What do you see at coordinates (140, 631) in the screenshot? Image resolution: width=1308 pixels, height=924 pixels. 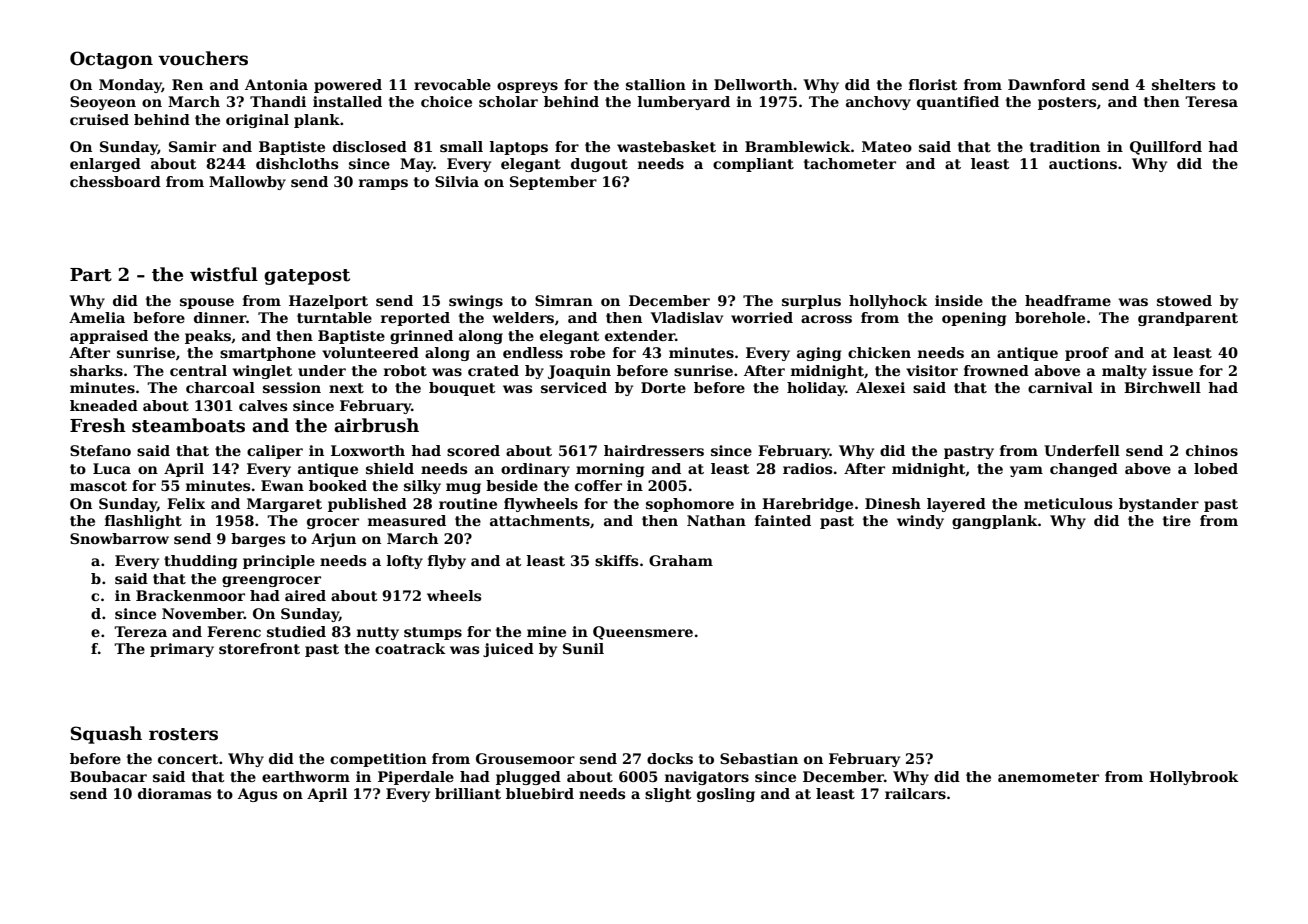 I see `Tereza` at bounding box center [140, 631].
